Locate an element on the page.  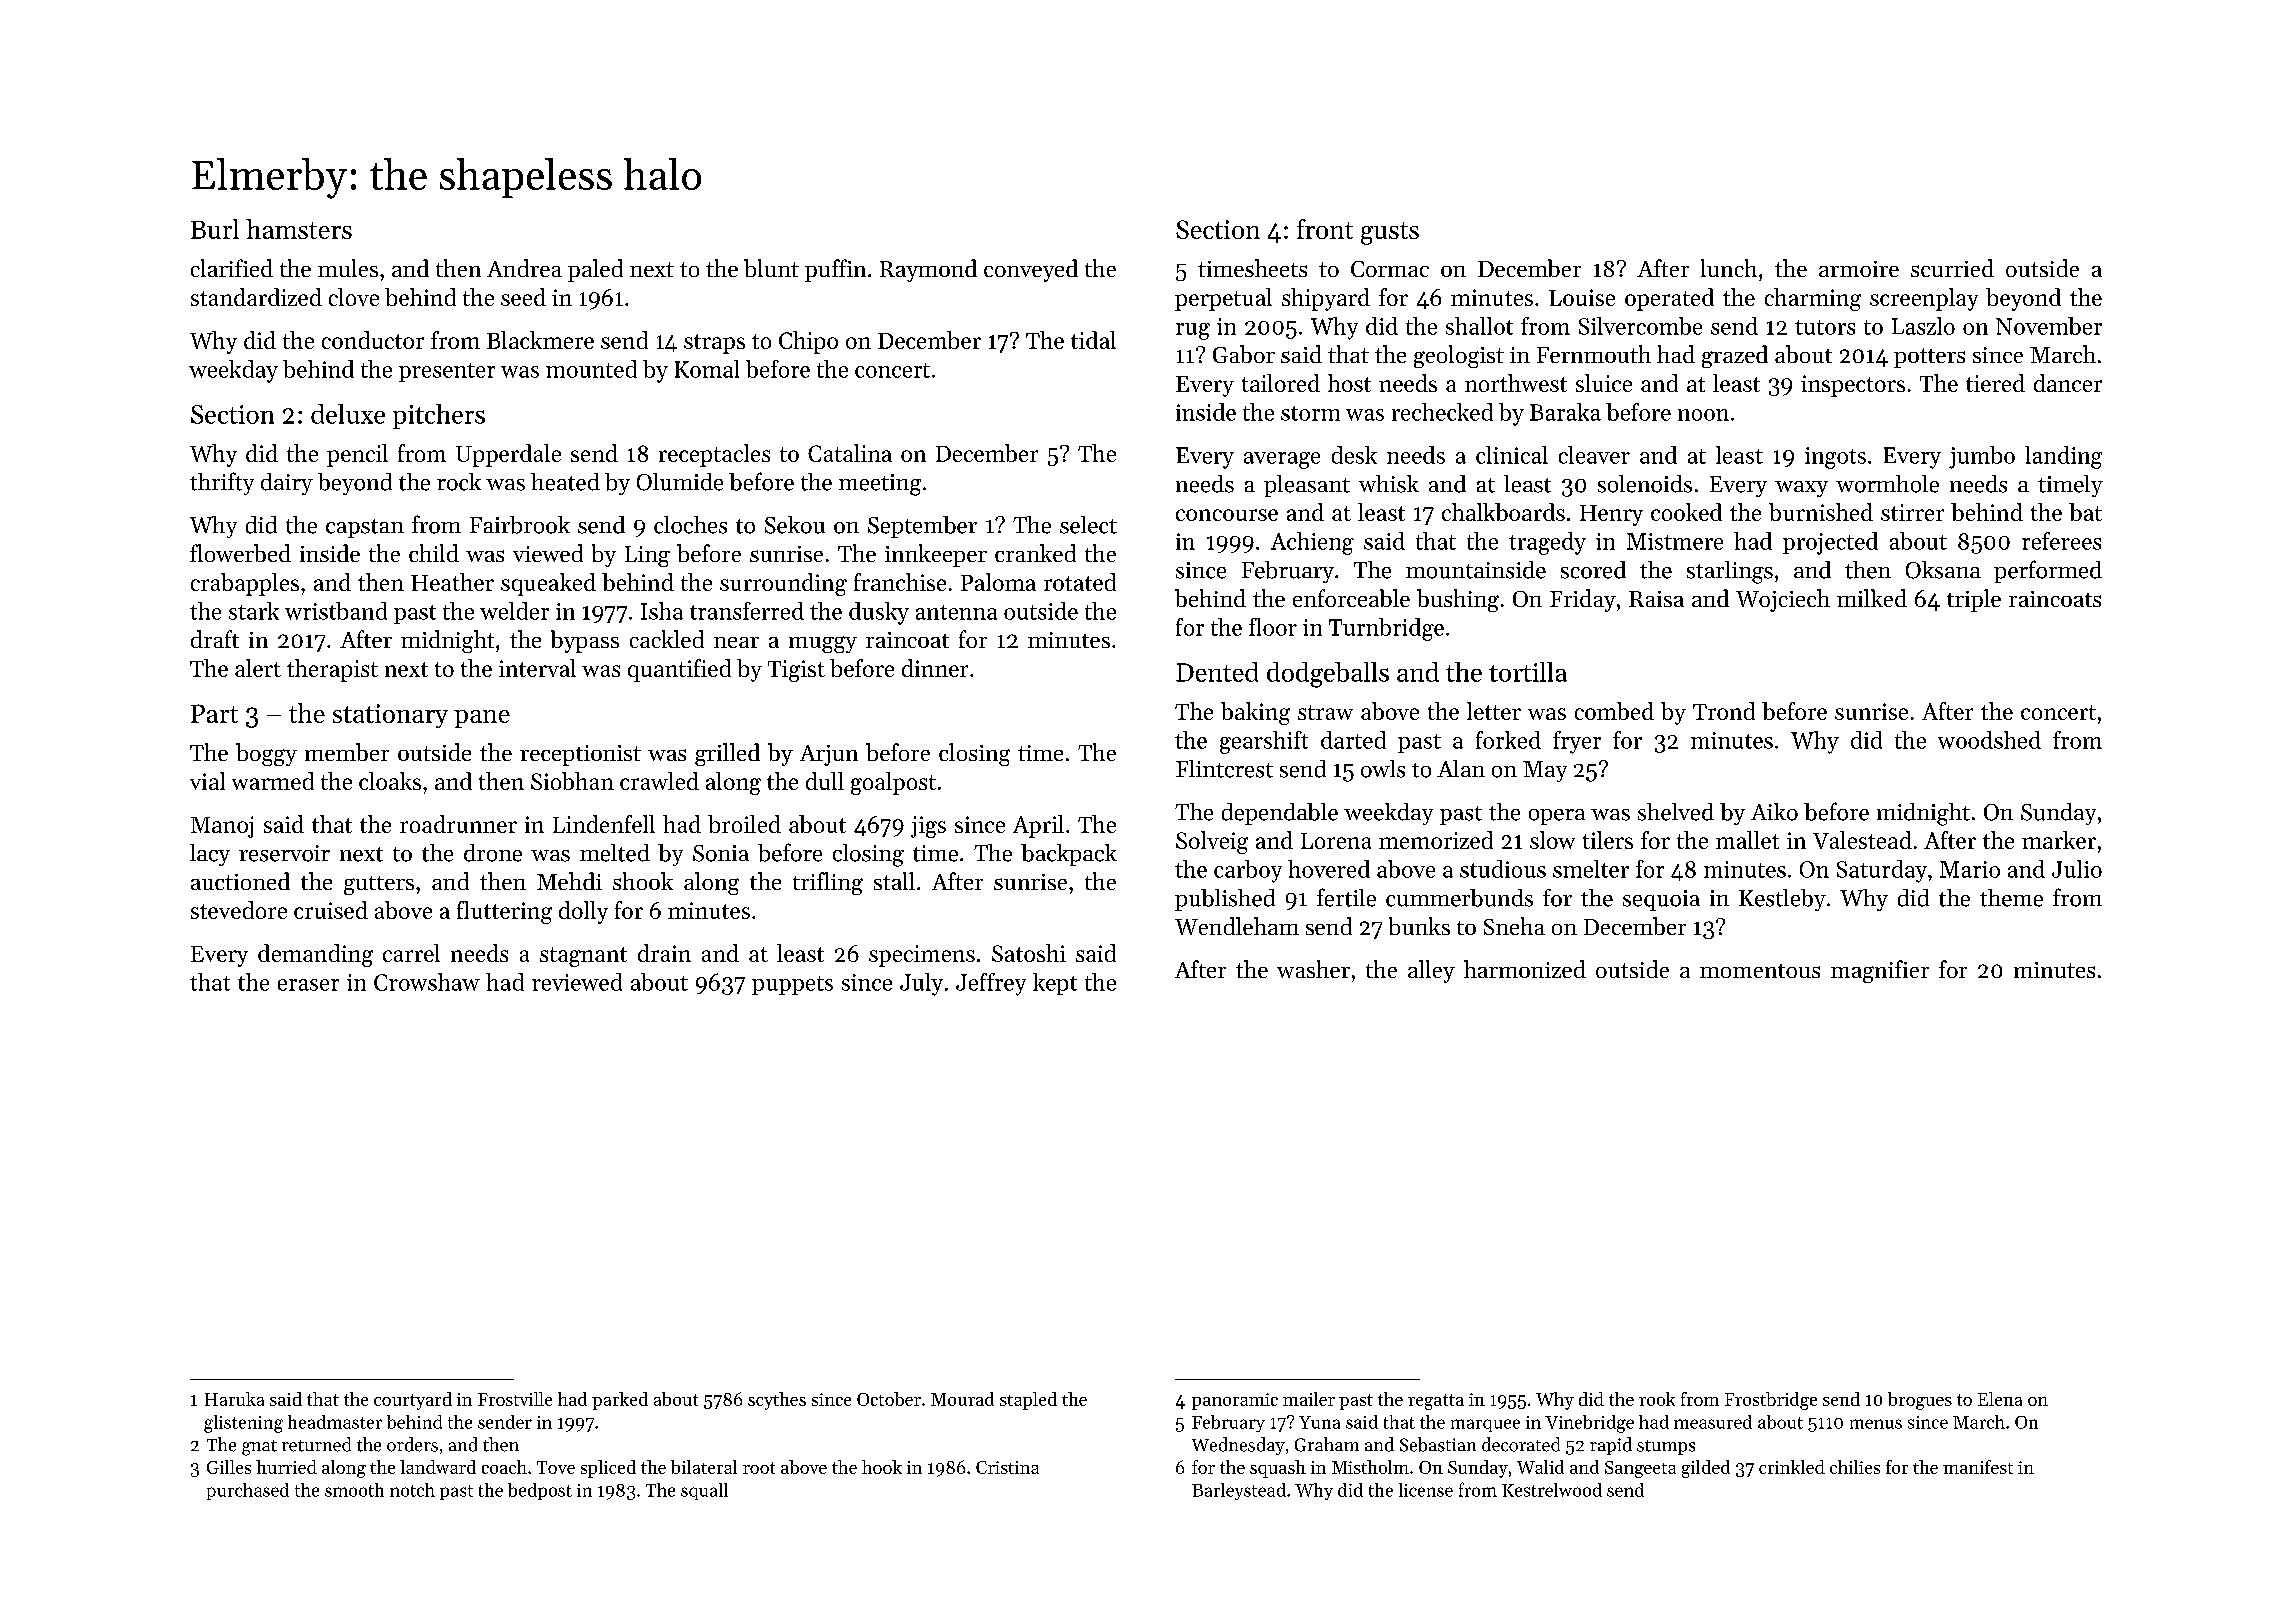
Trond is located at coordinates (1724, 711).
